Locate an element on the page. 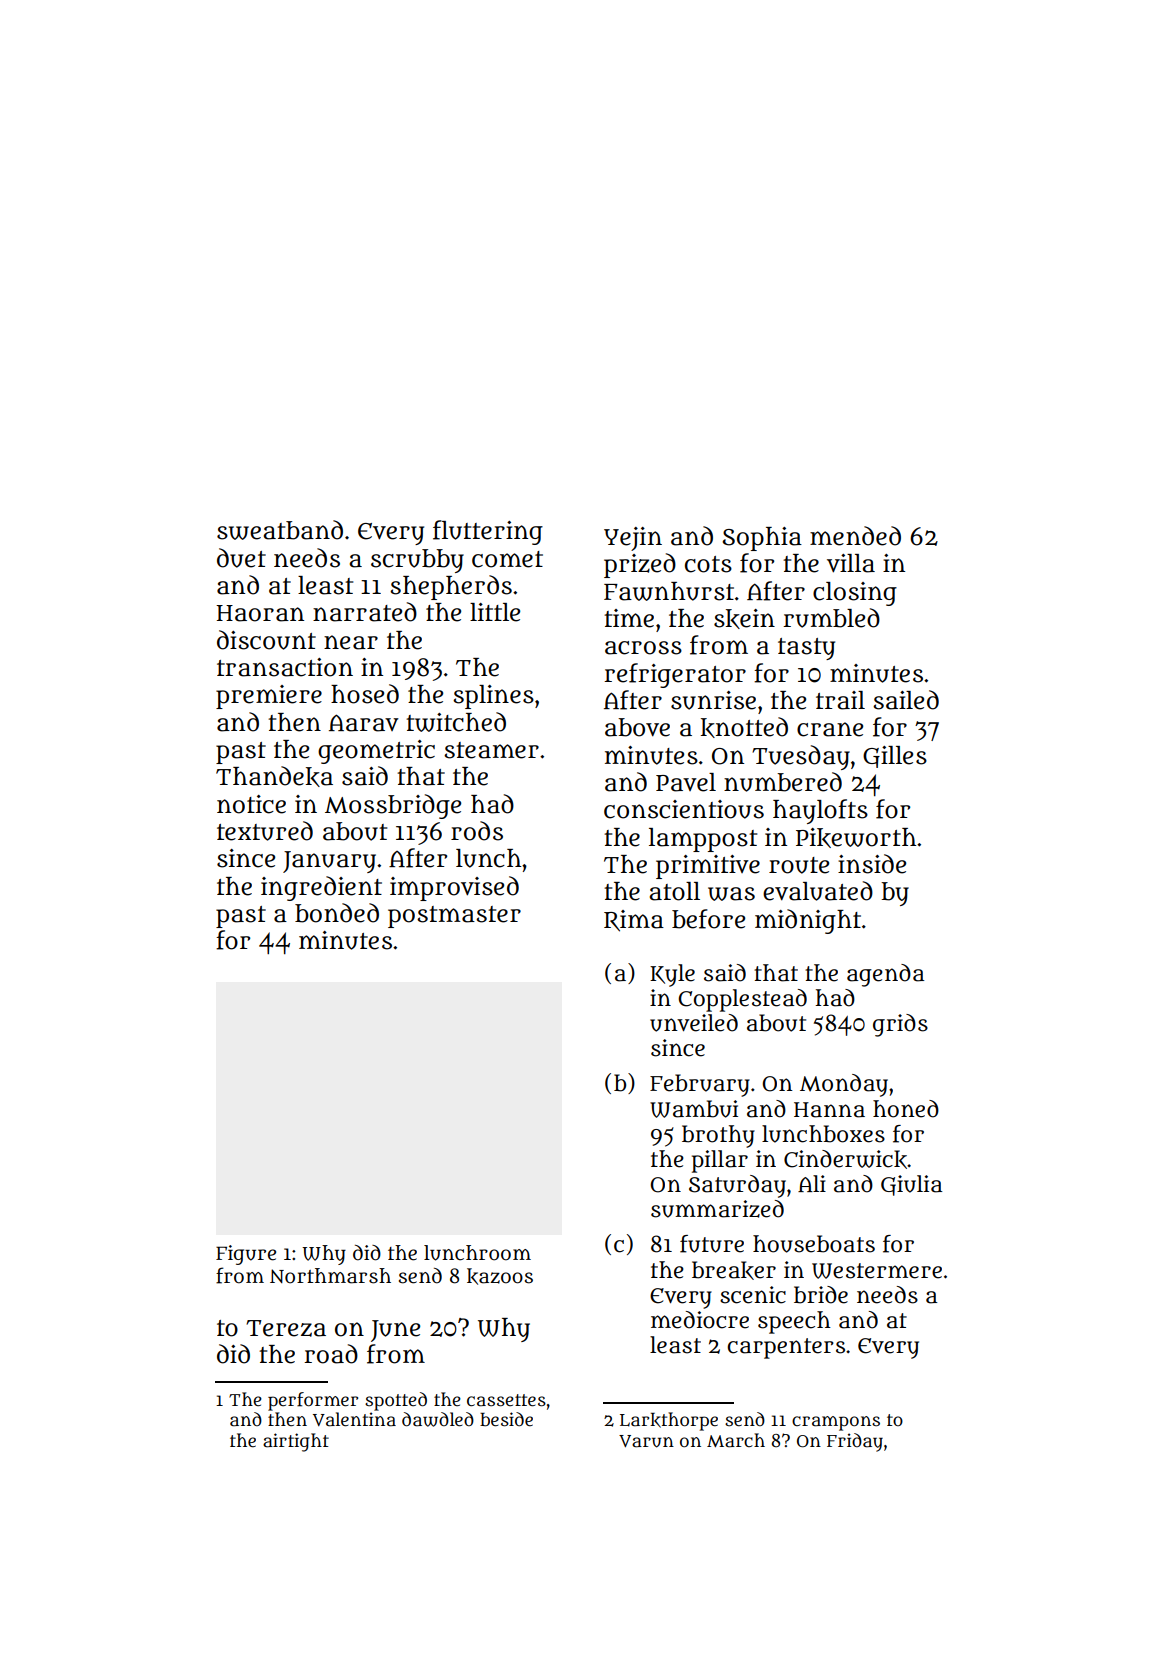 This image has width=1165, height=1654. duet is located at coordinates (241, 558).
